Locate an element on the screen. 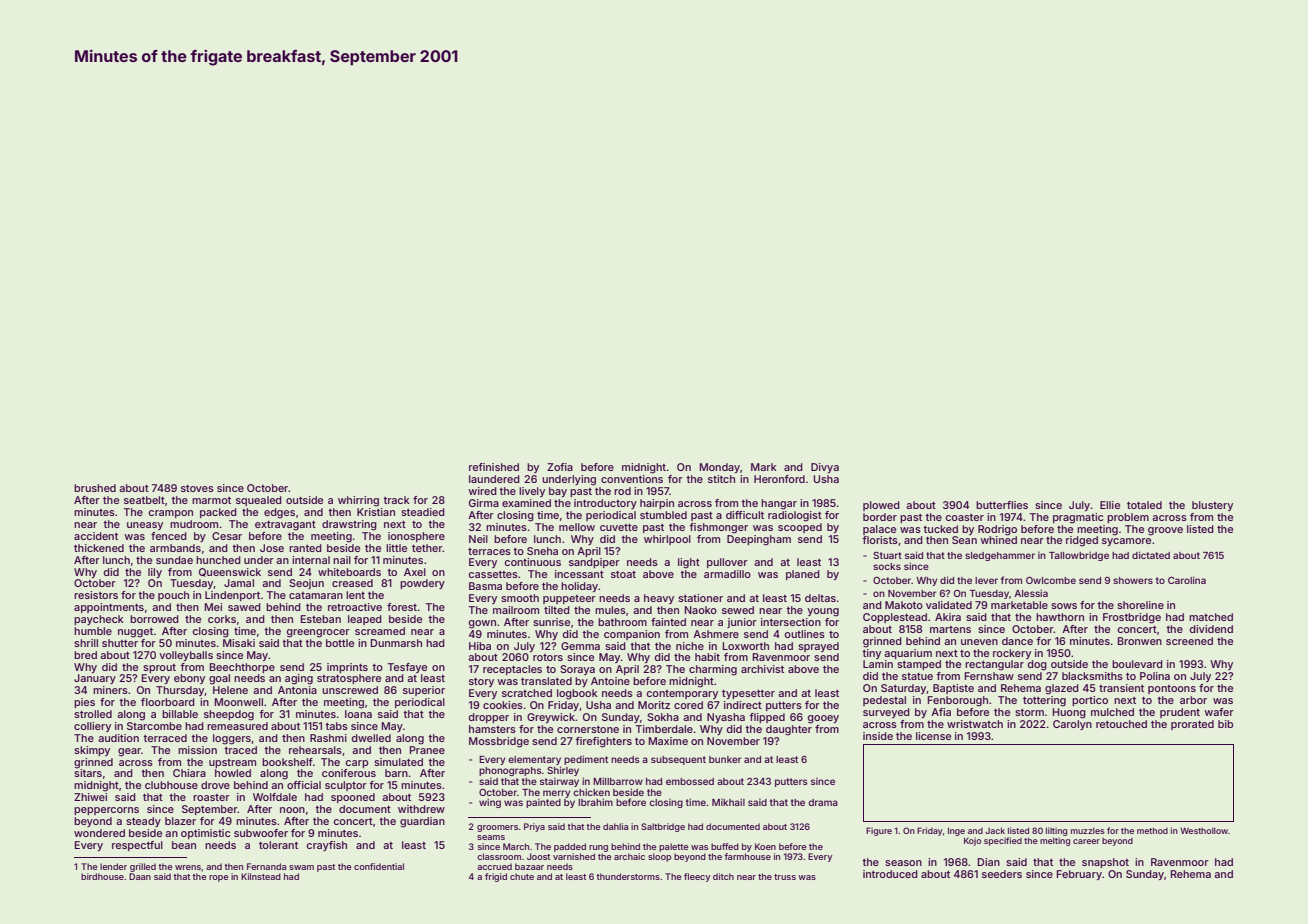 This screenshot has height=924, width=1308. Copplestead is located at coordinates (895, 618).
